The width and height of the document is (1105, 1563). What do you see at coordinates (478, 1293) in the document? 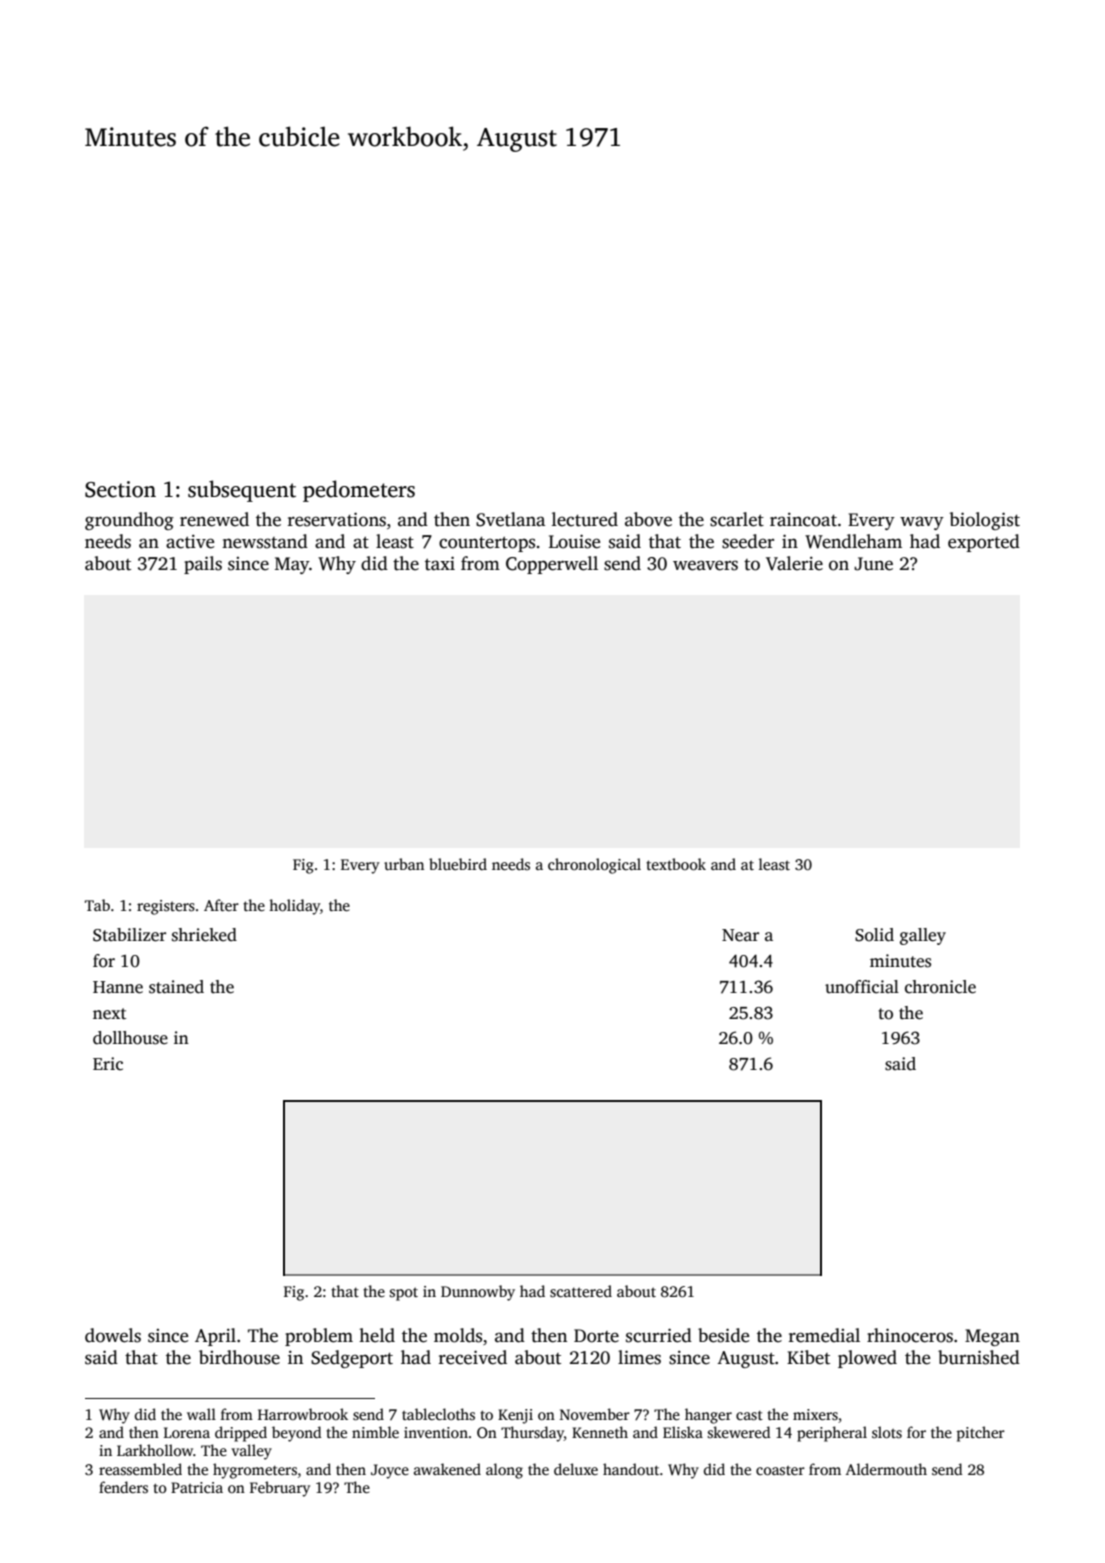
I see `Dunnowby` at bounding box center [478, 1293].
